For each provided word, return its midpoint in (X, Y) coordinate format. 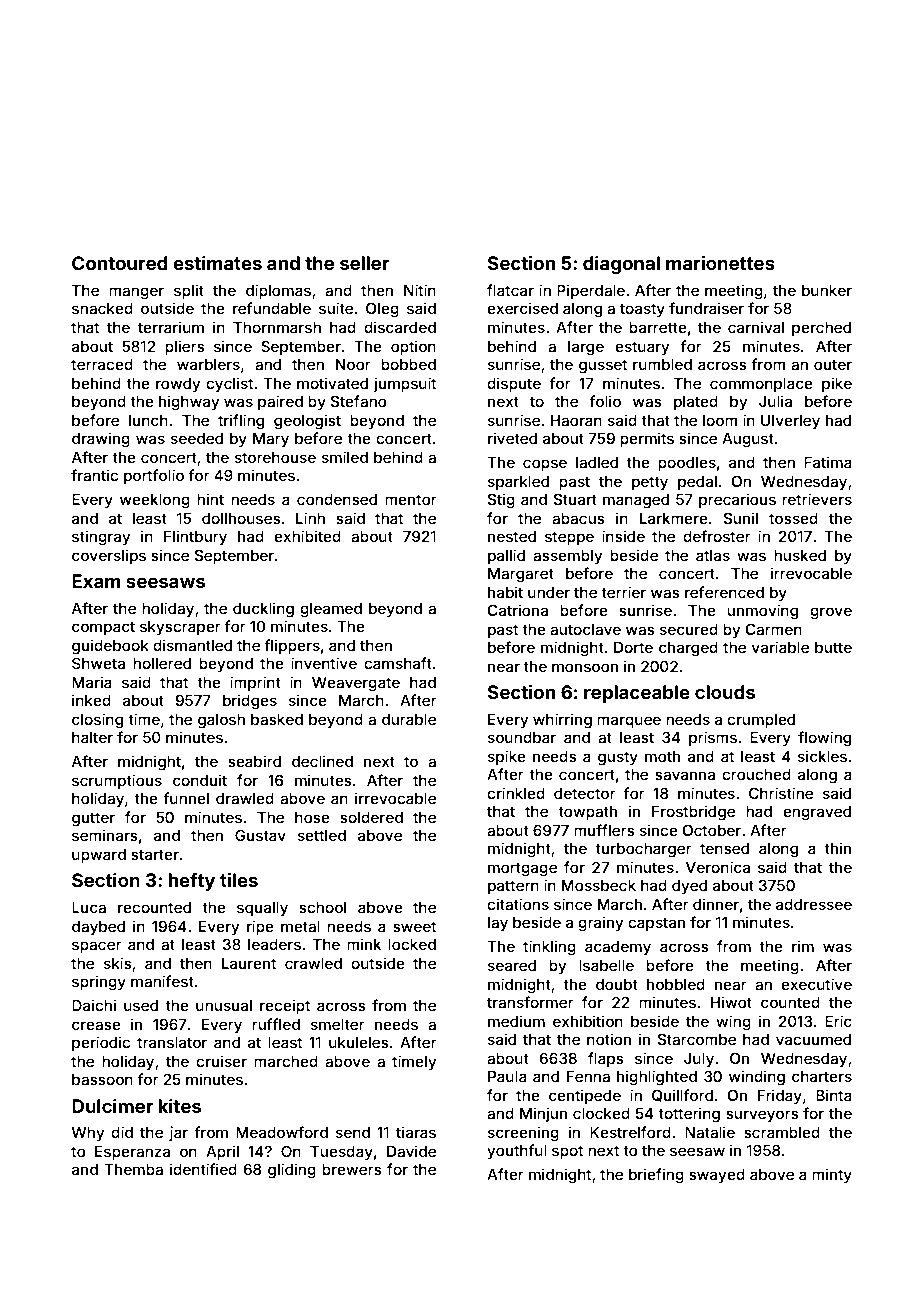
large (586, 348)
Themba (133, 1169)
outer (833, 364)
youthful (517, 1151)
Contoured (120, 263)
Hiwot (731, 1002)
